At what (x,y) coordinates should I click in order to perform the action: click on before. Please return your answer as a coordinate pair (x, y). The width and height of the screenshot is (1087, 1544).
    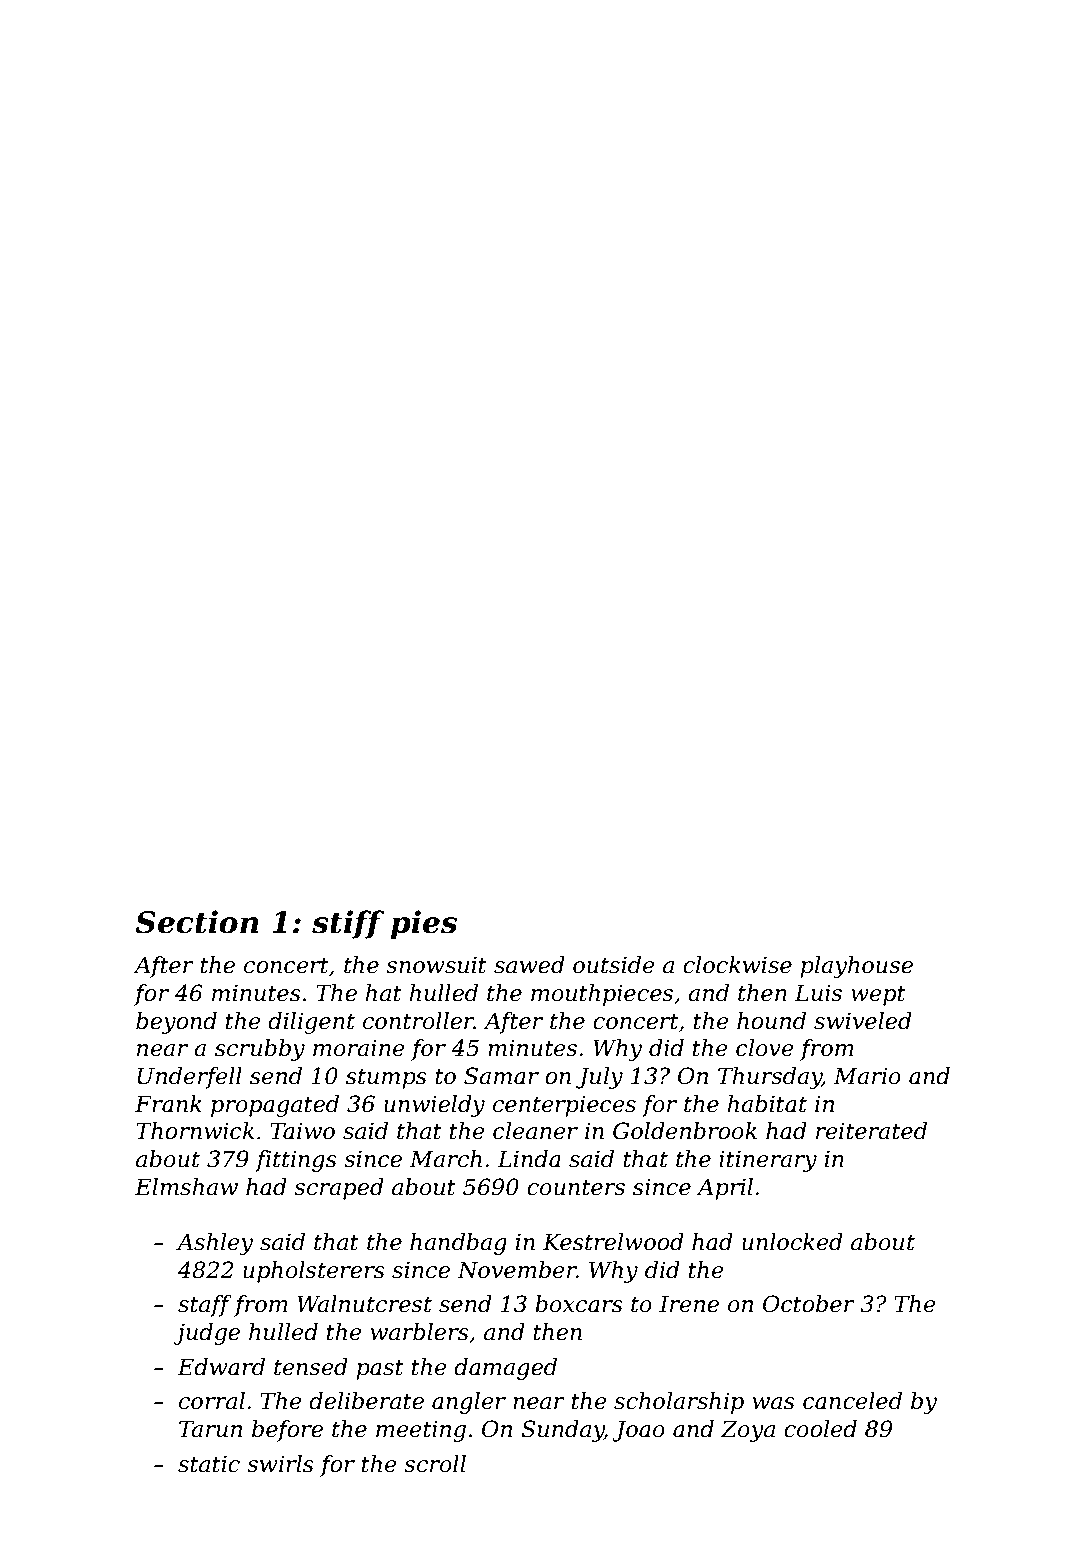
    Looking at the image, I should click on (287, 1431).
